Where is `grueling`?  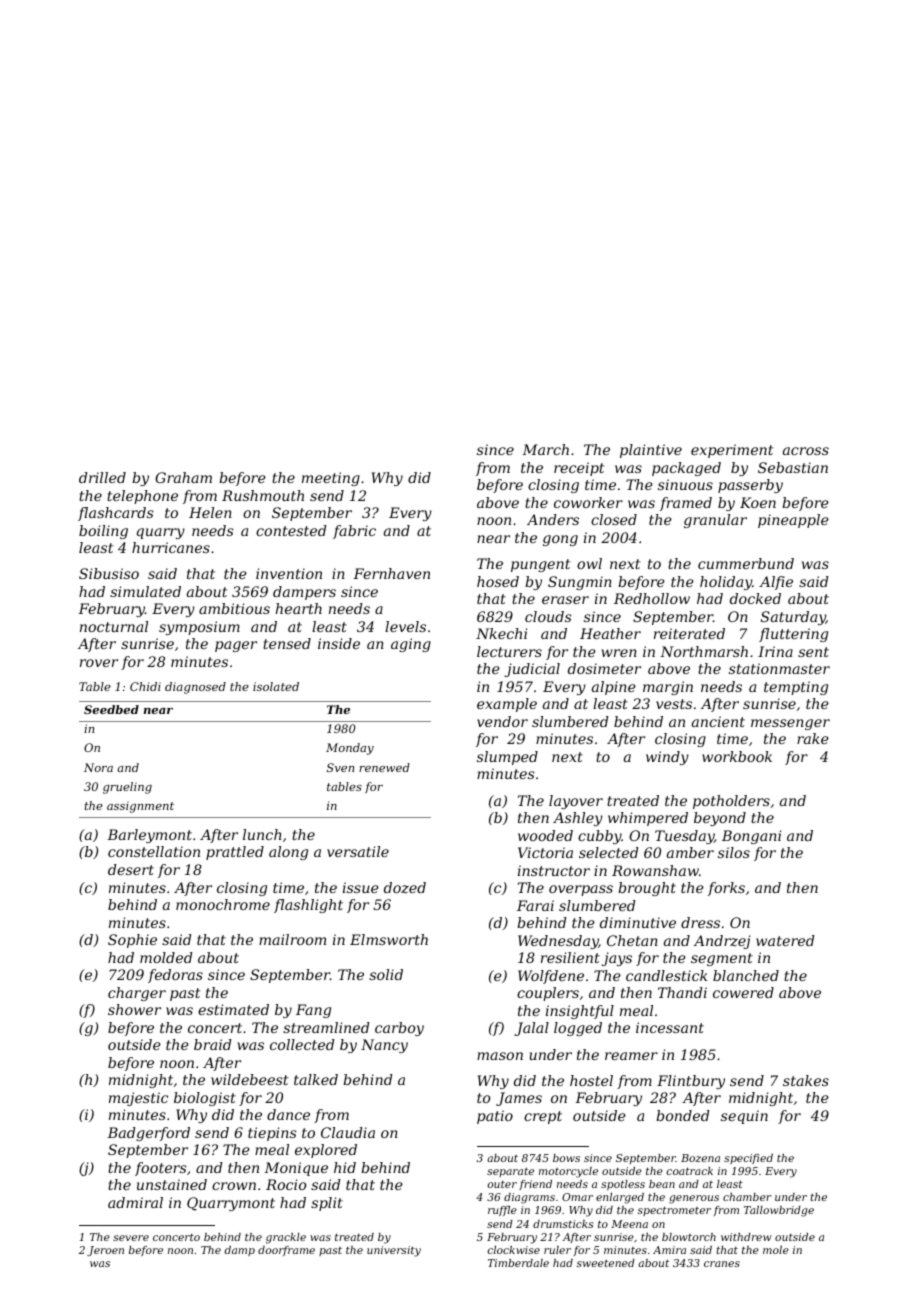 grueling is located at coordinates (127, 788).
